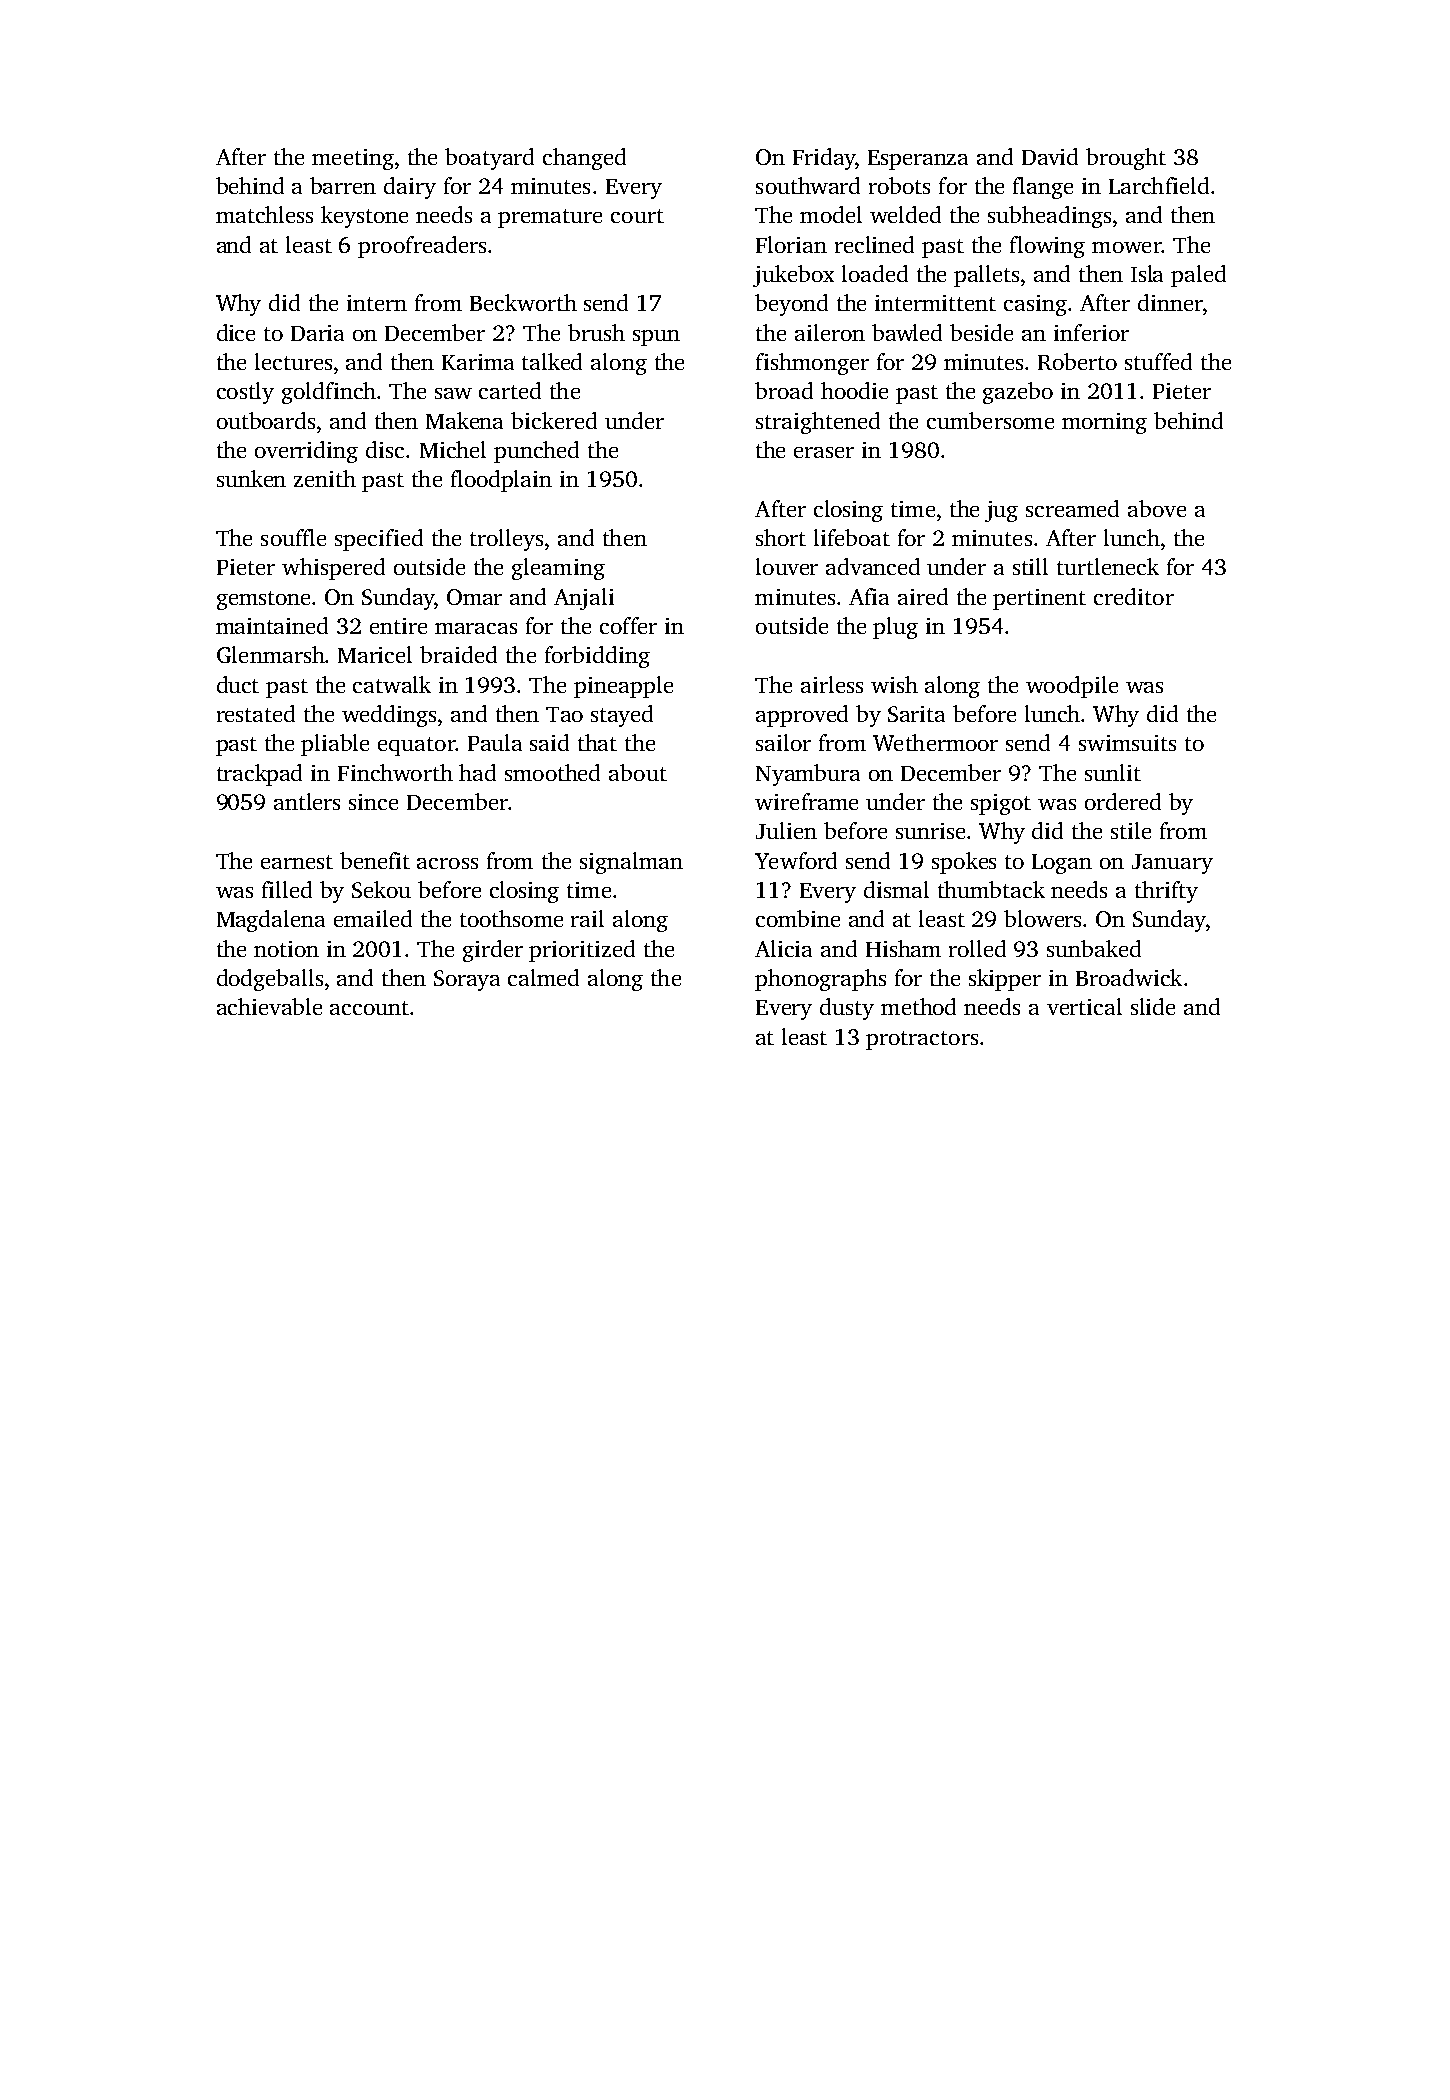 The width and height of the screenshot is (1450, 2100). What do you see at coordinates (584, 159) in the screenshot?
I see `changed` at bounding box center [584, 159].
